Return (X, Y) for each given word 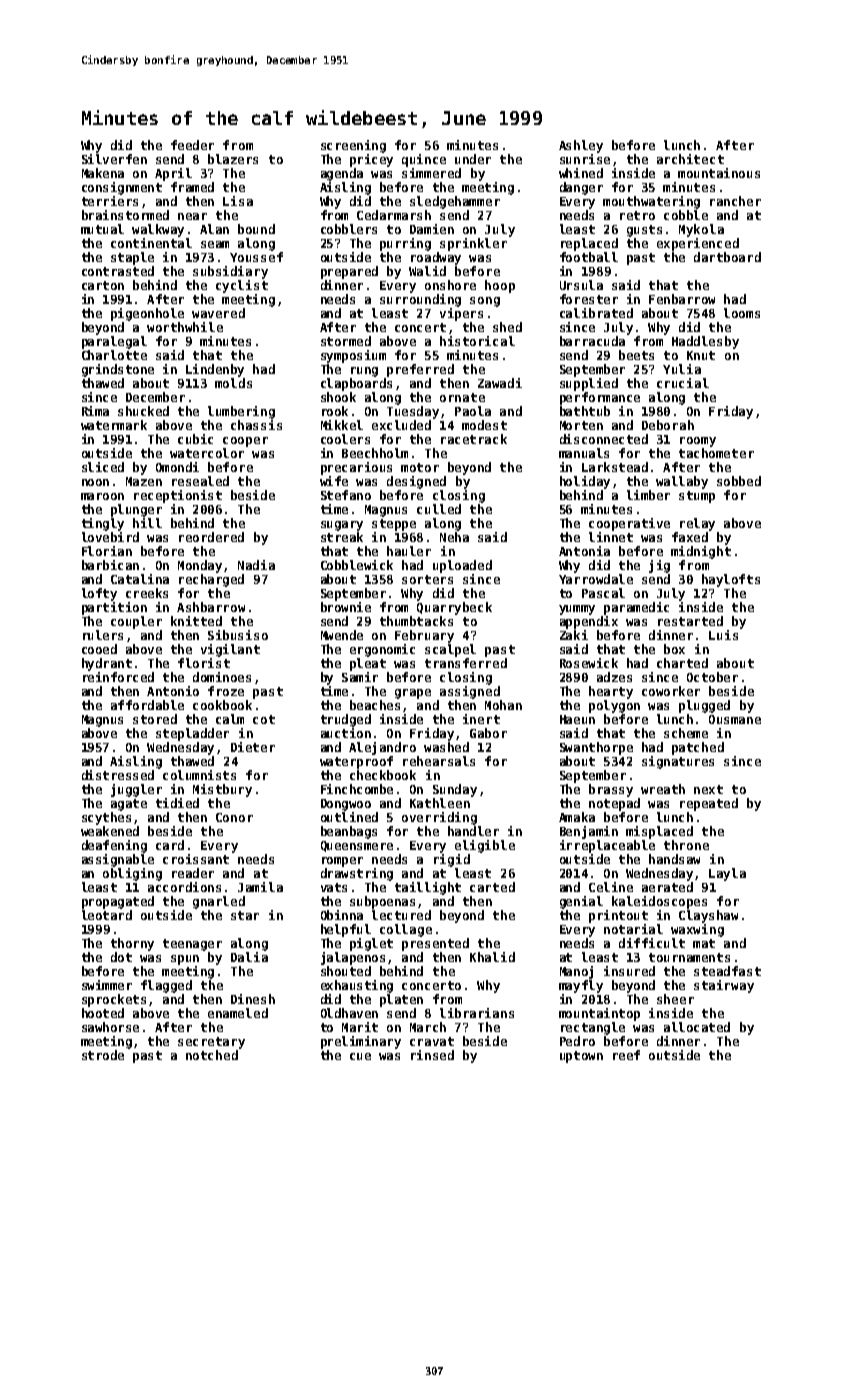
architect (690, 159)
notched (212, 1055)
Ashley (581, 146)
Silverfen (114, 159)
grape (413, 694)
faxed (690, 537)
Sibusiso (238, 635)
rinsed (432, 1055)
